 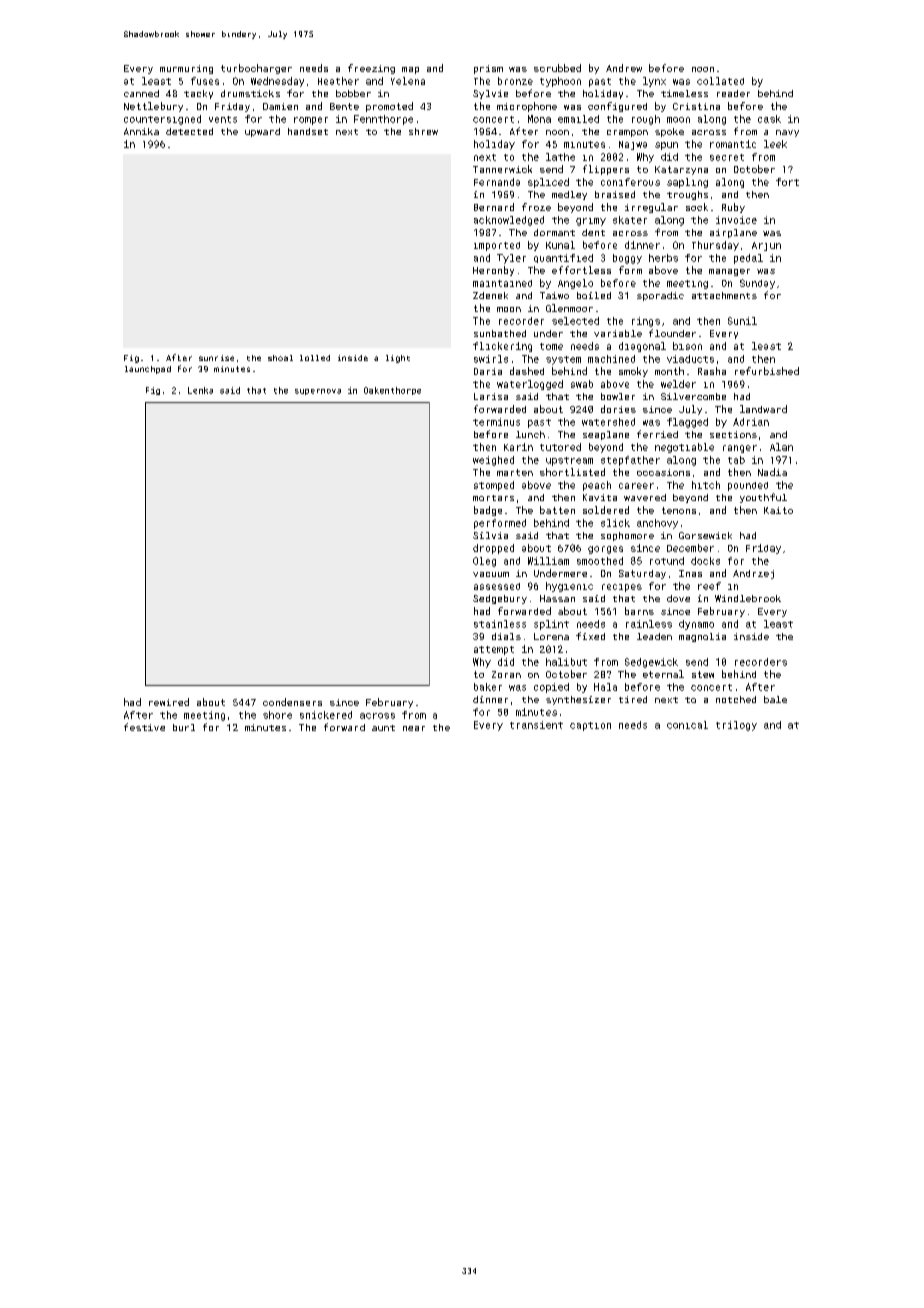 I want to click on refurbished, so click(x=767, y=371).
